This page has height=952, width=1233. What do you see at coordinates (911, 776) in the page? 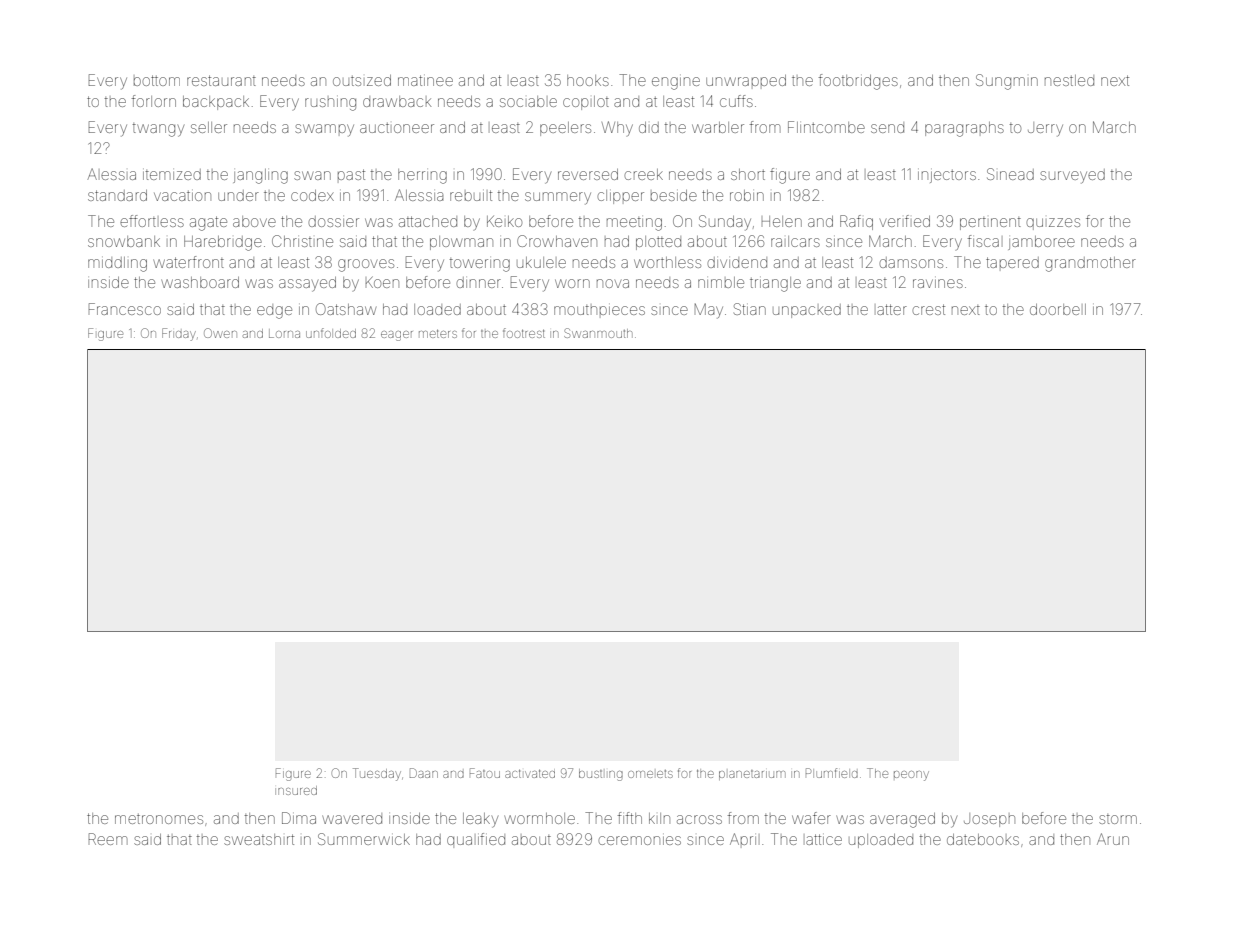
I see `peony` at bounding box center [911, 776].
